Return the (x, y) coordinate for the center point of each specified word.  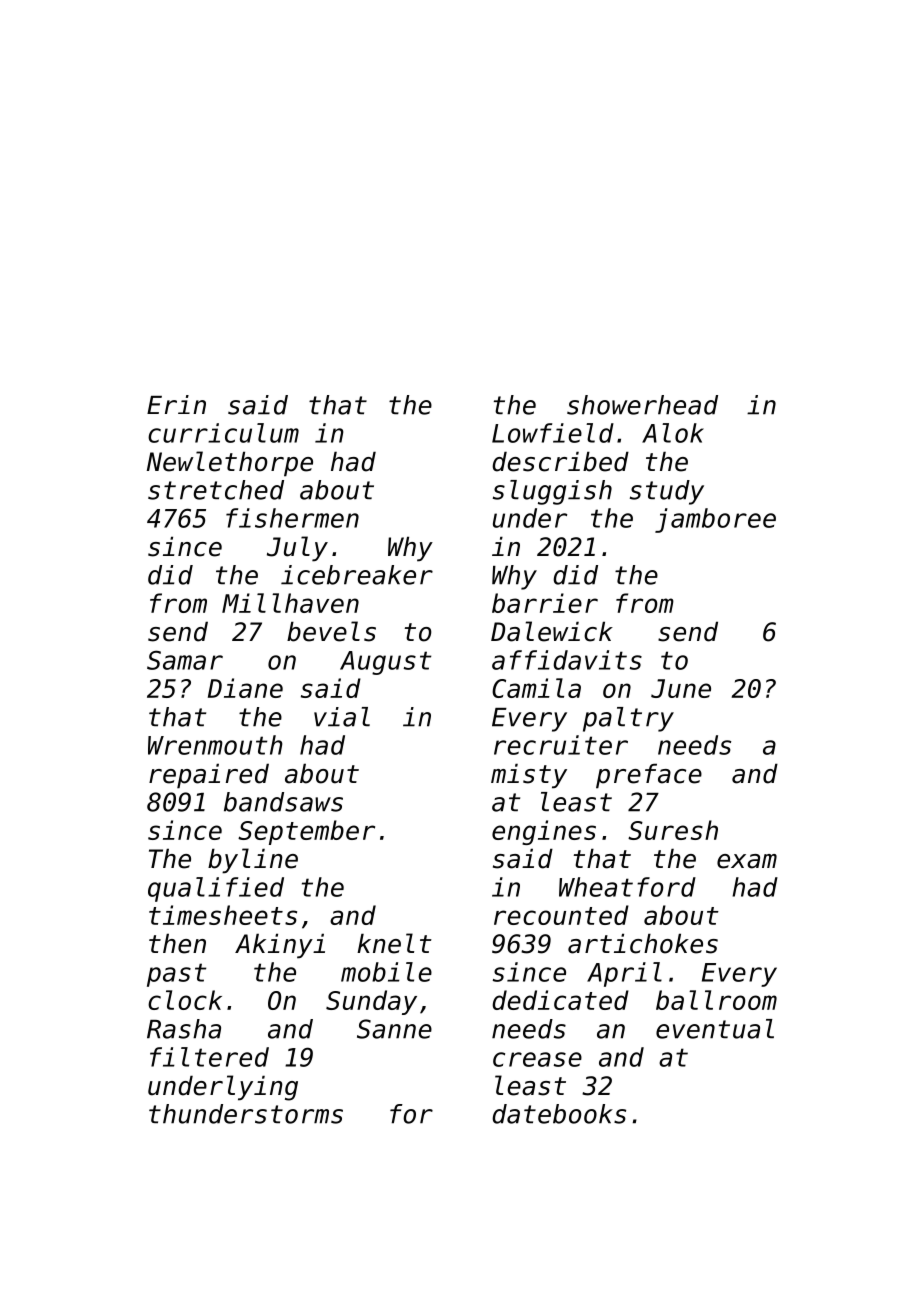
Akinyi (280, 946)
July (297, 549)
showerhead (642, 405)
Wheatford (627, 887)
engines (544, 832)
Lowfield (553, 433)
